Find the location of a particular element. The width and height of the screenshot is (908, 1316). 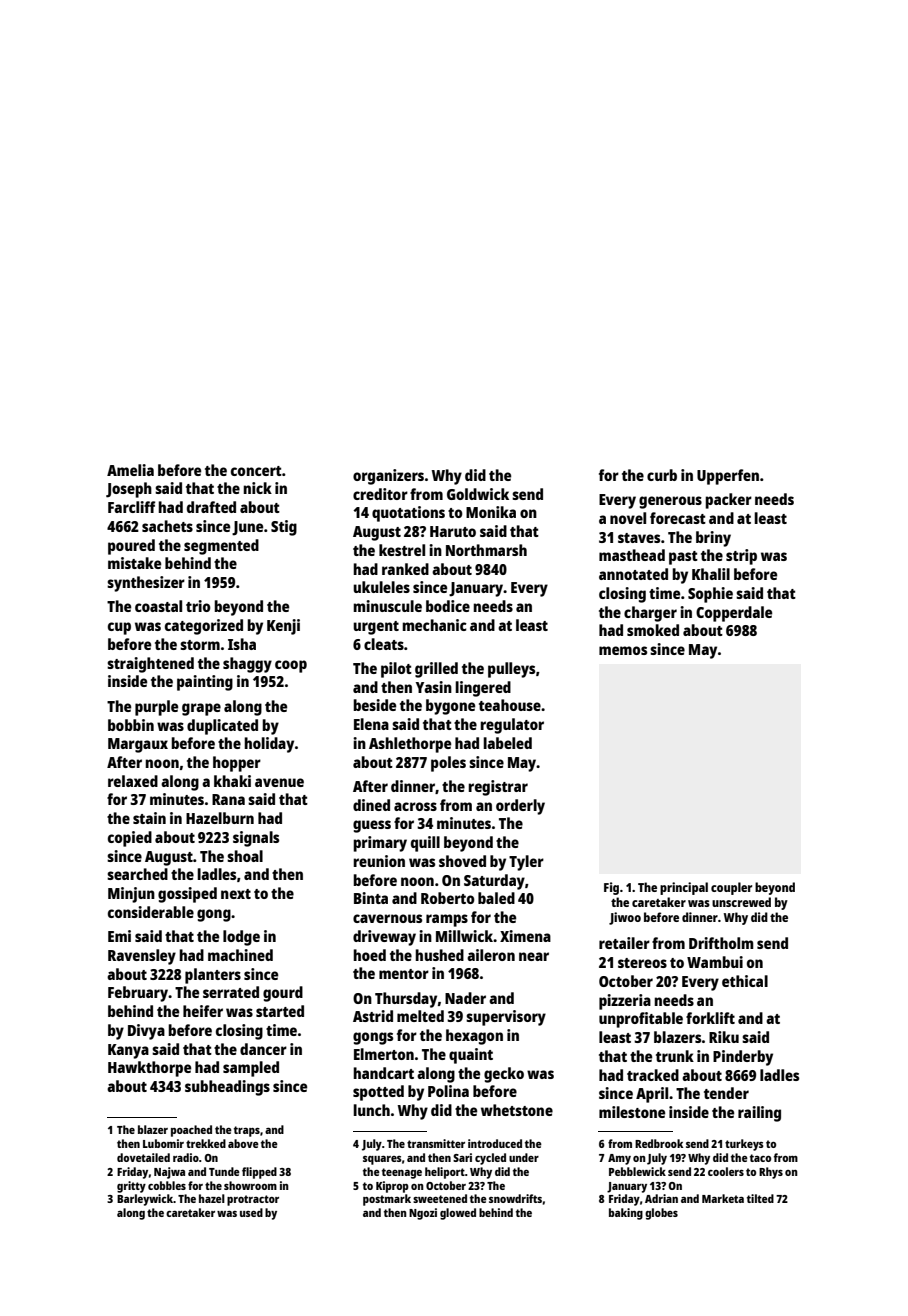

straightened is located at coordinates (150, 665).
